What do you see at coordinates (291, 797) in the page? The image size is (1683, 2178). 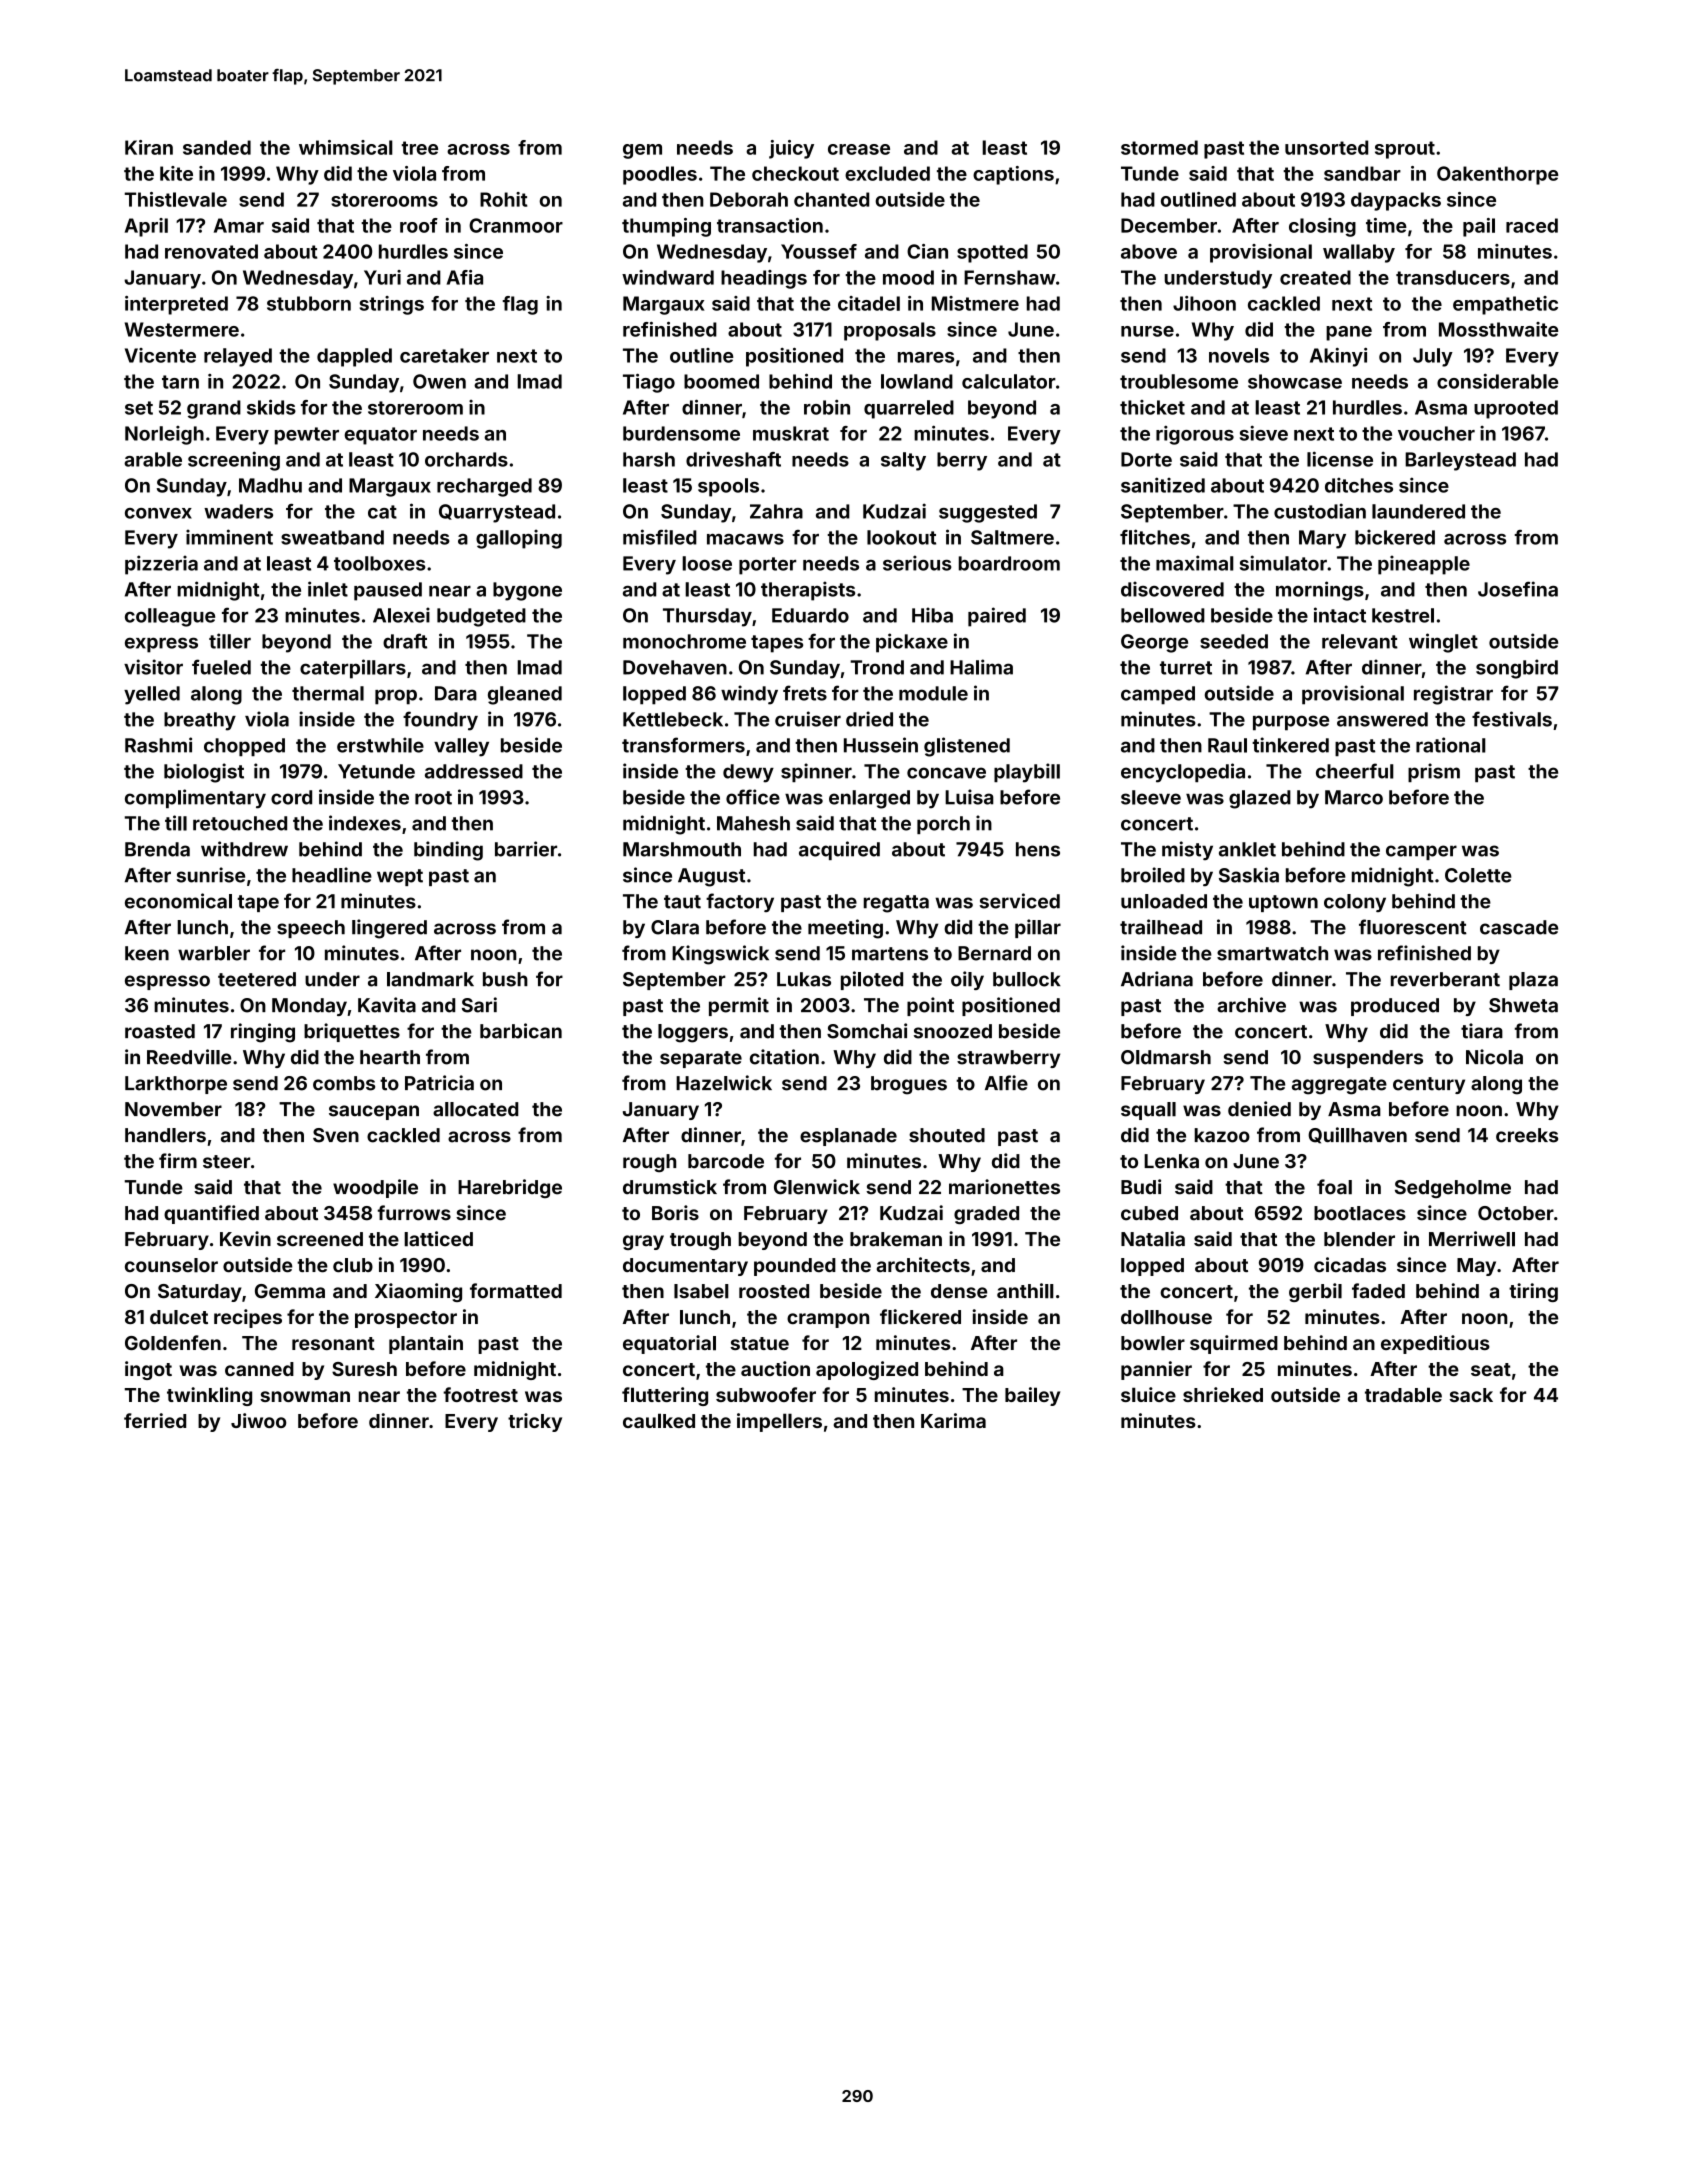 I see `cord` at bounding box center [291, 797].
